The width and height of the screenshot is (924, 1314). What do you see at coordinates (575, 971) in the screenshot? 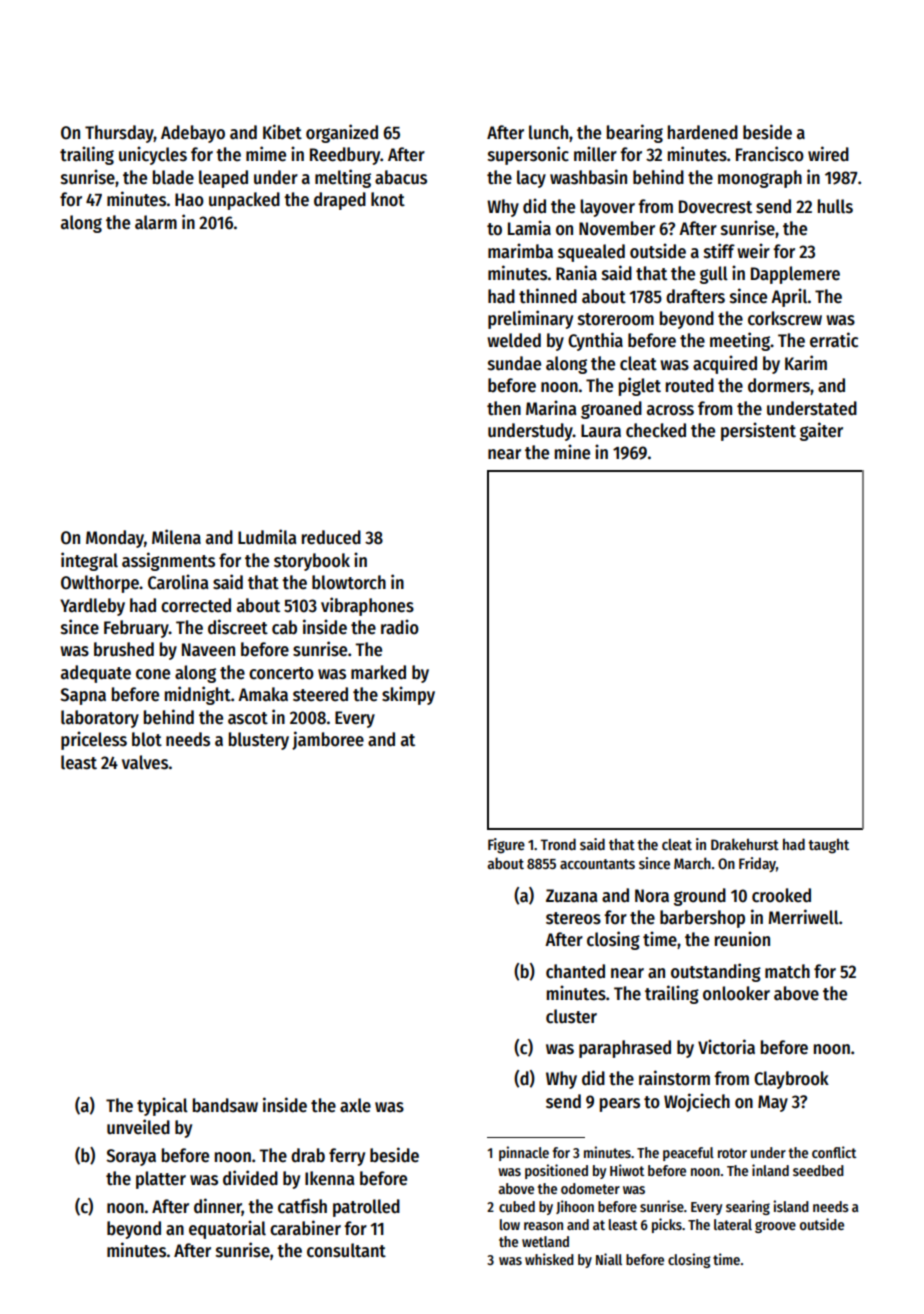
I see `chanted` at bounding box center [575, 971].
